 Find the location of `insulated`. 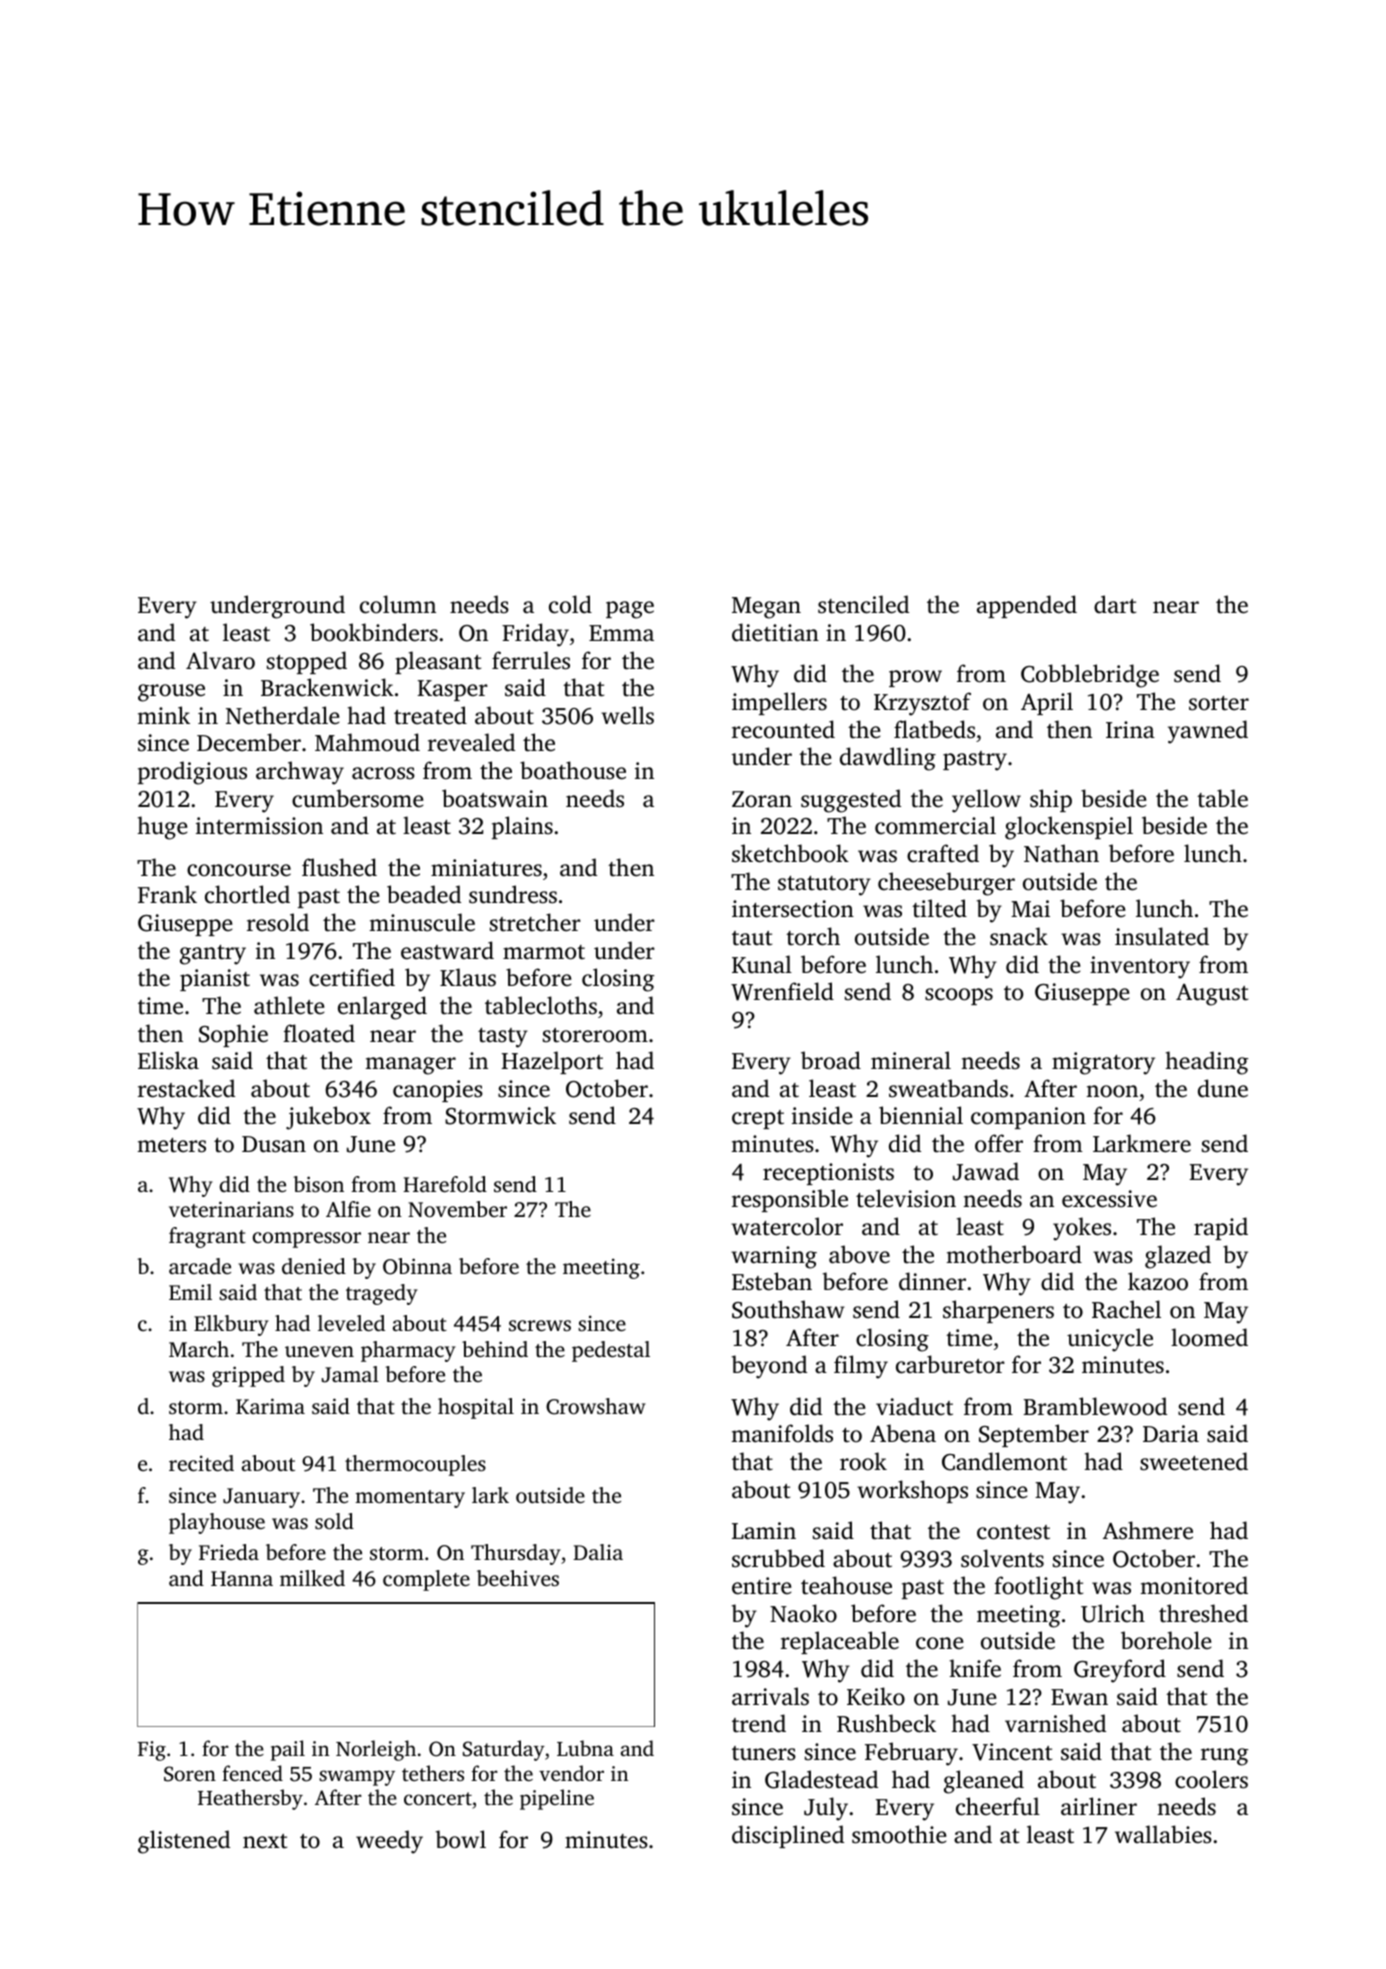

insulated is located at coordinates (1162, 936).
